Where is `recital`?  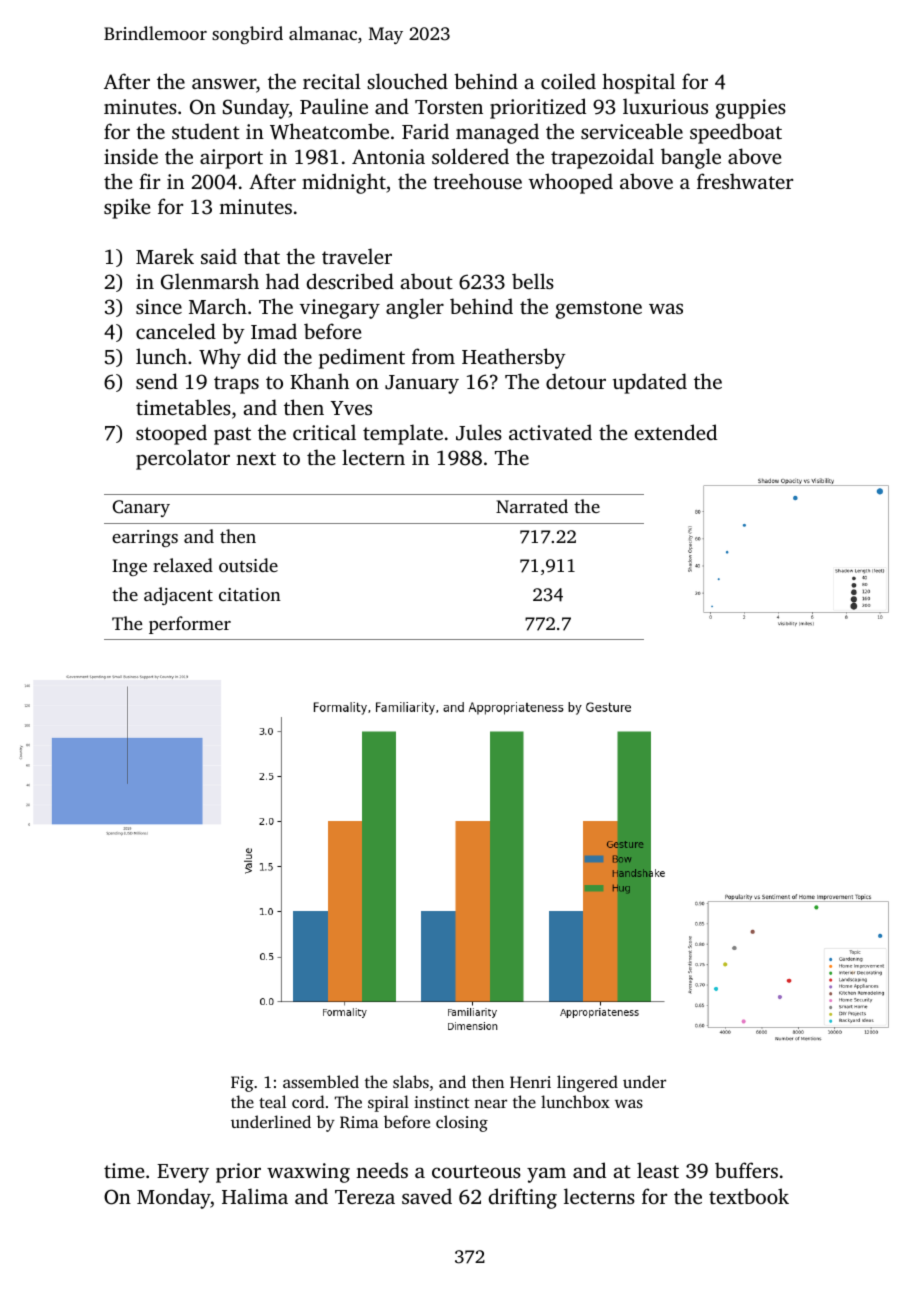
recital is located at coordinates (332, 81).
